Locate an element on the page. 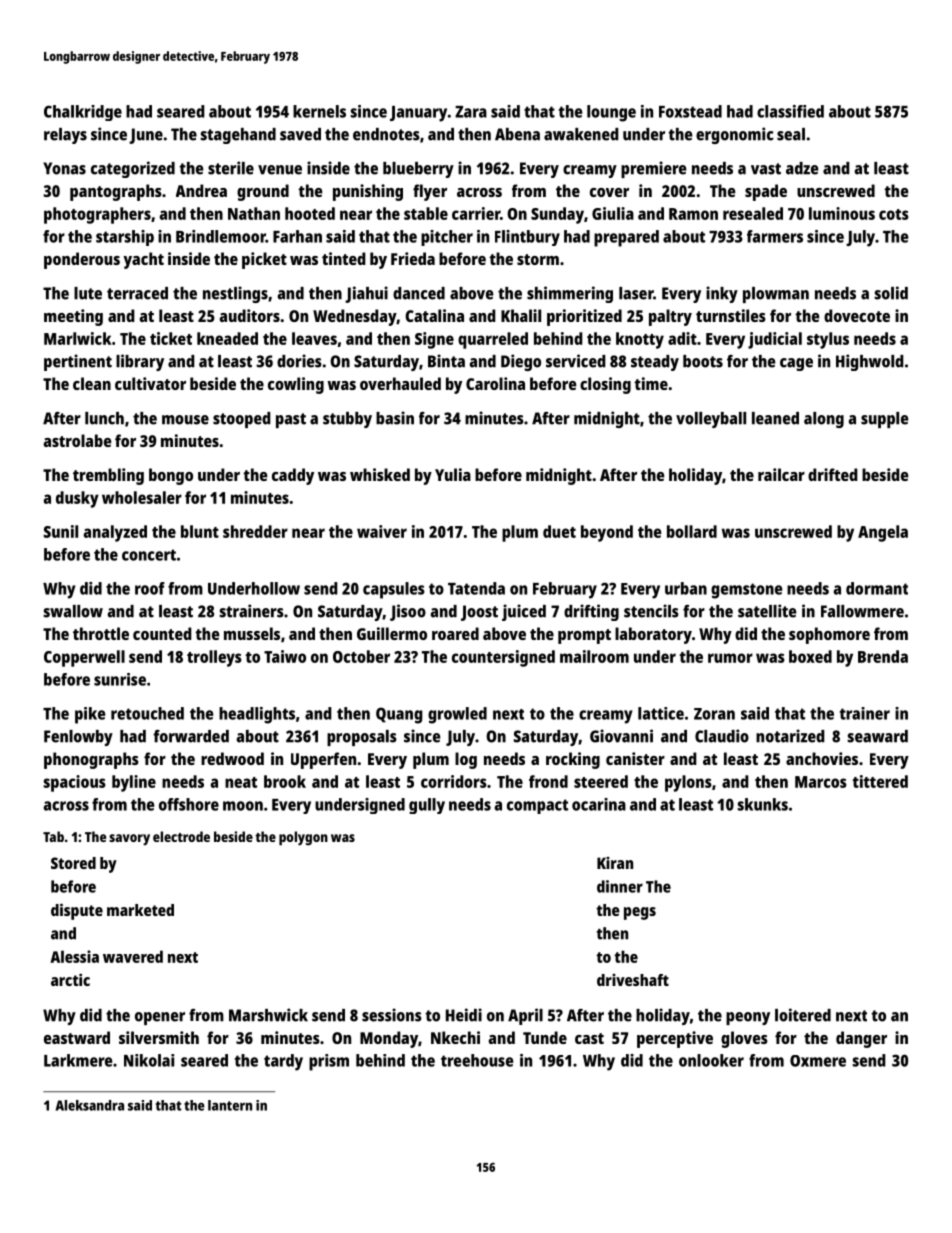 This page has width=952, height=1233. electrode is located at coordinates (181, 836).
